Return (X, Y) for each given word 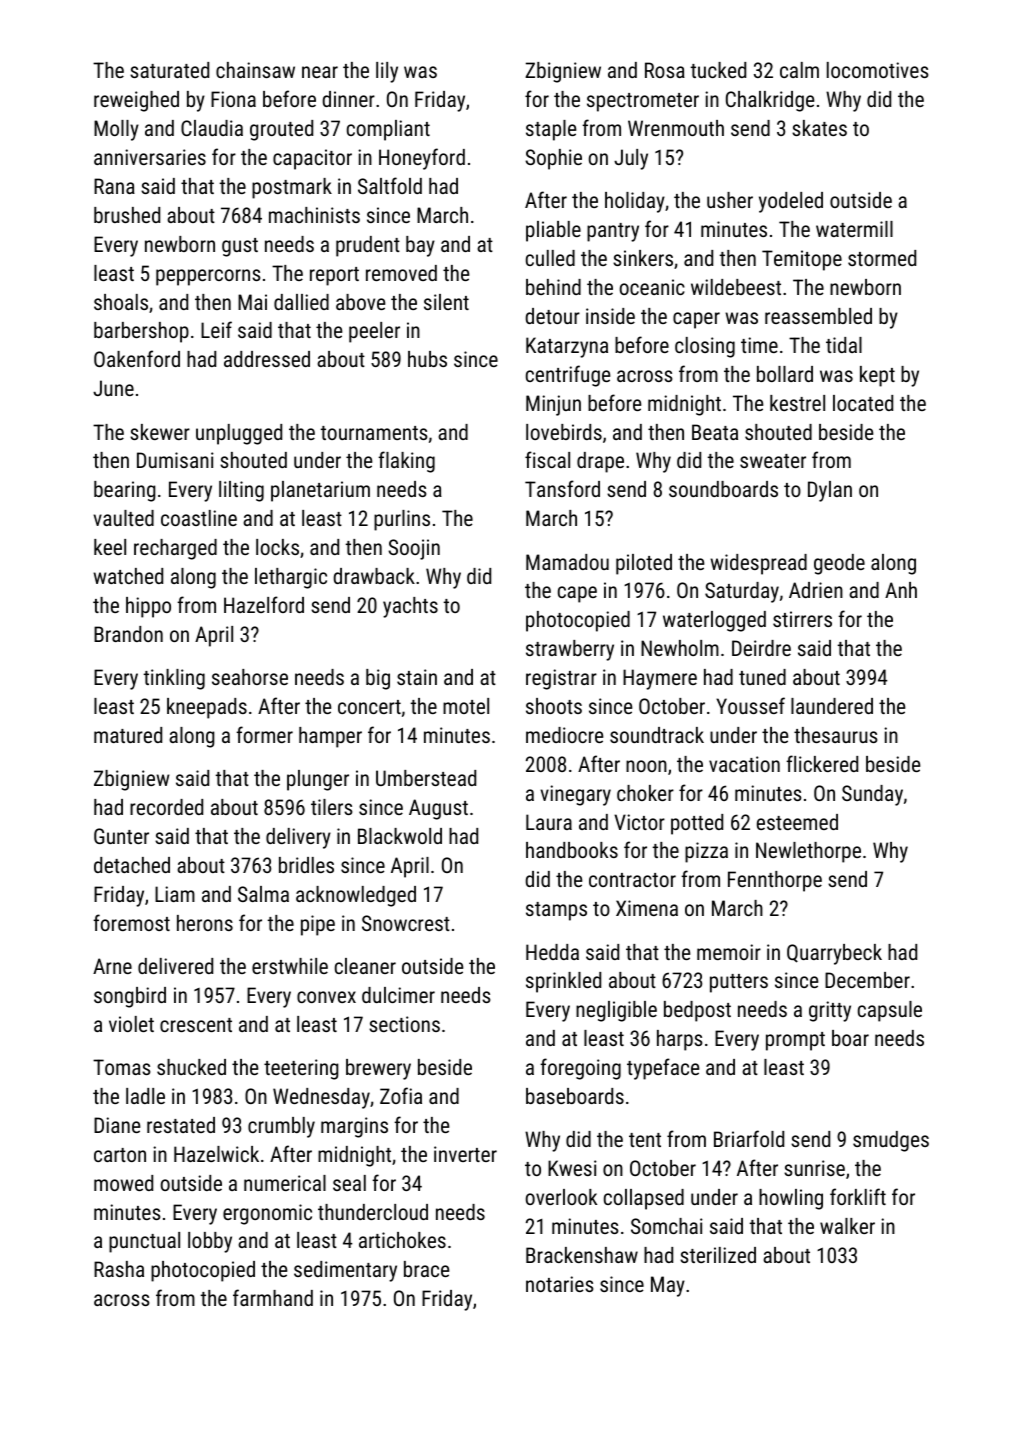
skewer (160, 432)
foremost (131, 922)
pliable (553, 231)
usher (730, 200)
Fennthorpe (775, 881)
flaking (406, 462)
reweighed (136, 101)
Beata (715, 432)
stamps (556, 911)
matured (128, 735)
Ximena (647, 908)
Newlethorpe (808, 852)
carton (120, 1155)
